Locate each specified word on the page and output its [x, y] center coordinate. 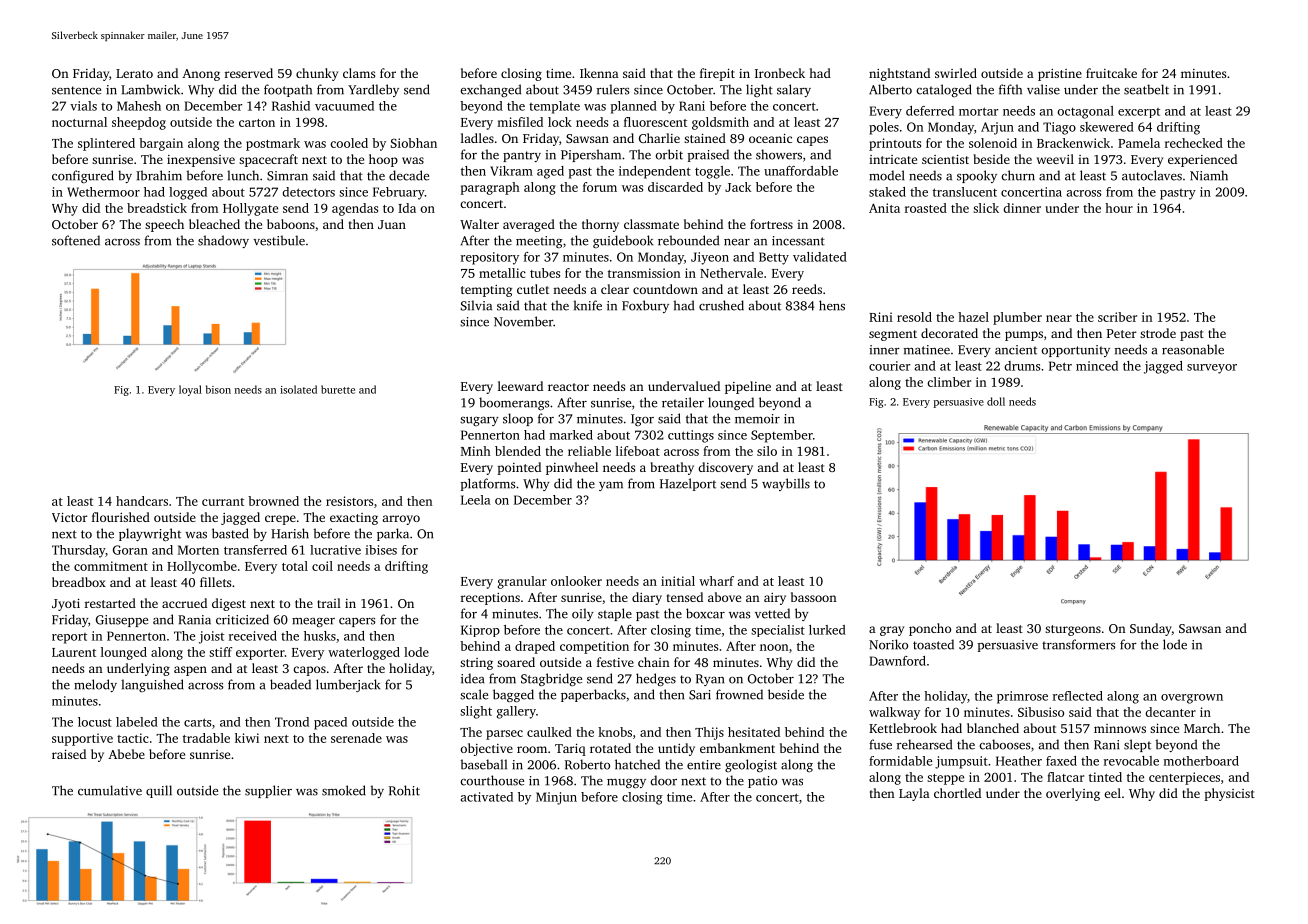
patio [762, 782]
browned [273, 501]
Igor [642, 420]
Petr [1060, 366]
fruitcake [1111, 73]
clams [359, 73]
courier [889, 366]
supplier [268, 791]
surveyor [1212, 369]
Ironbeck [780, 73]
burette [338, 389]
